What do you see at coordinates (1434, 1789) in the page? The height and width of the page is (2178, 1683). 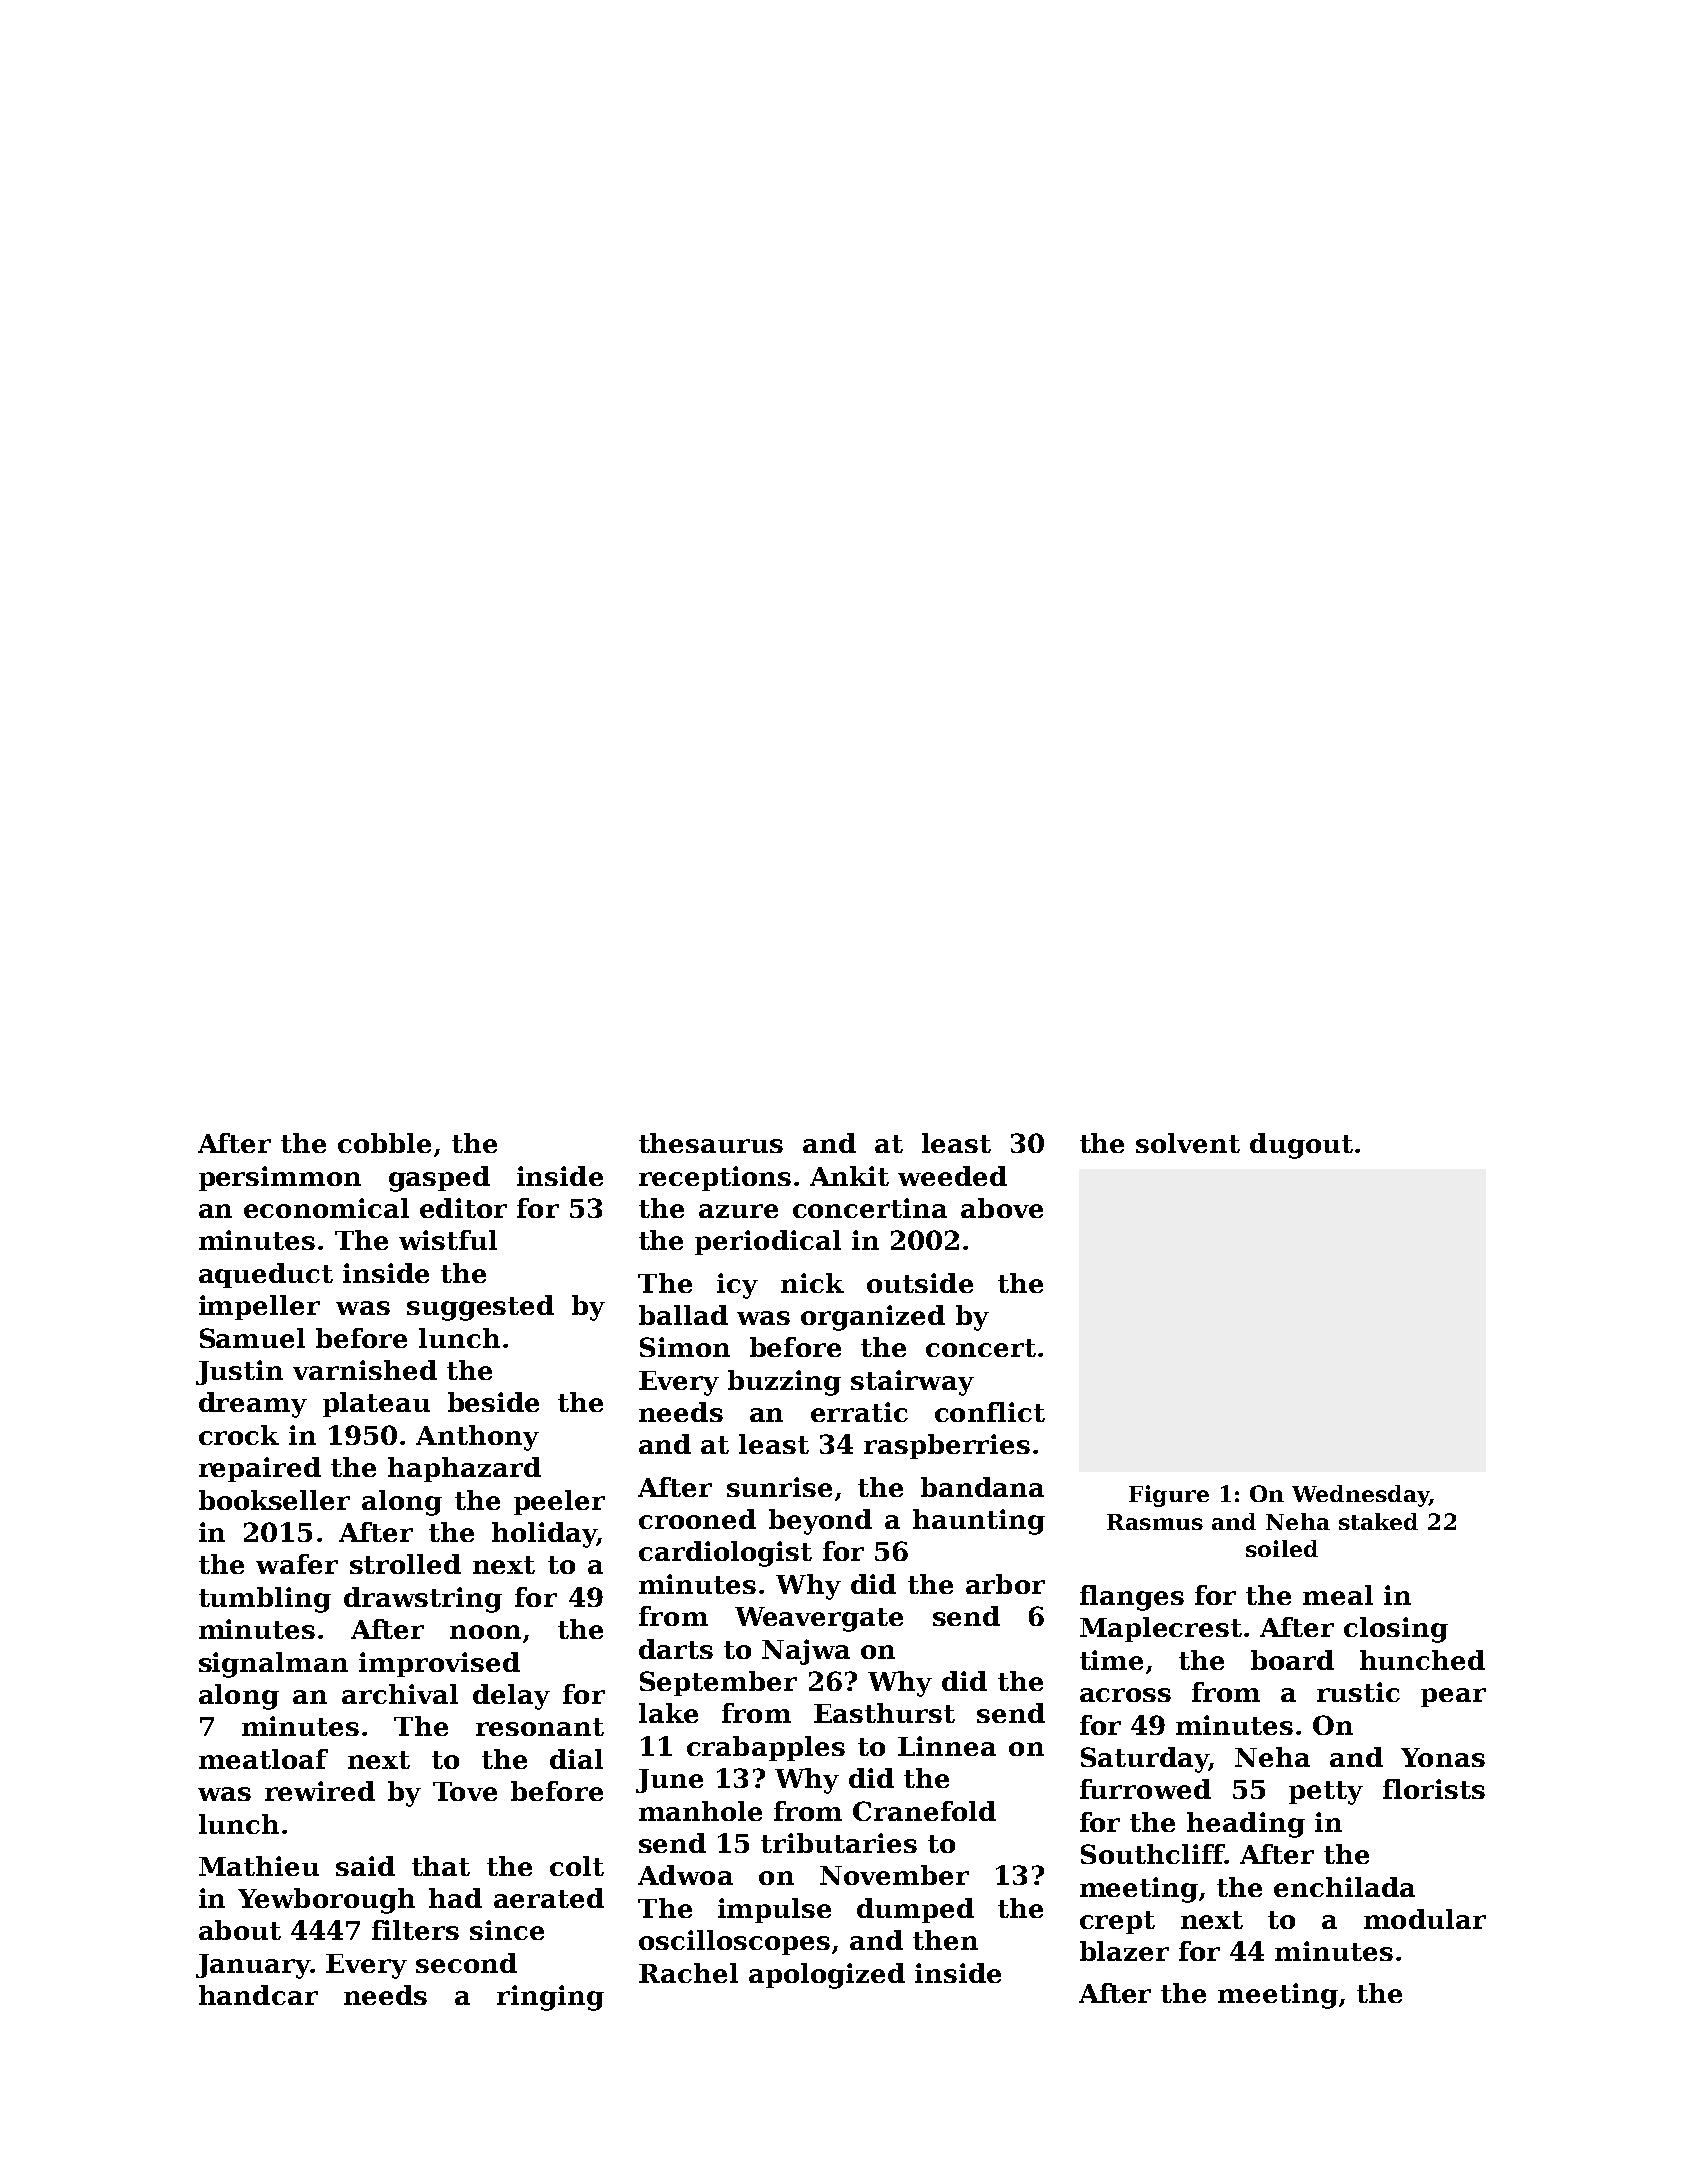 I see `florists` at bounding box center [1434, 1789].
